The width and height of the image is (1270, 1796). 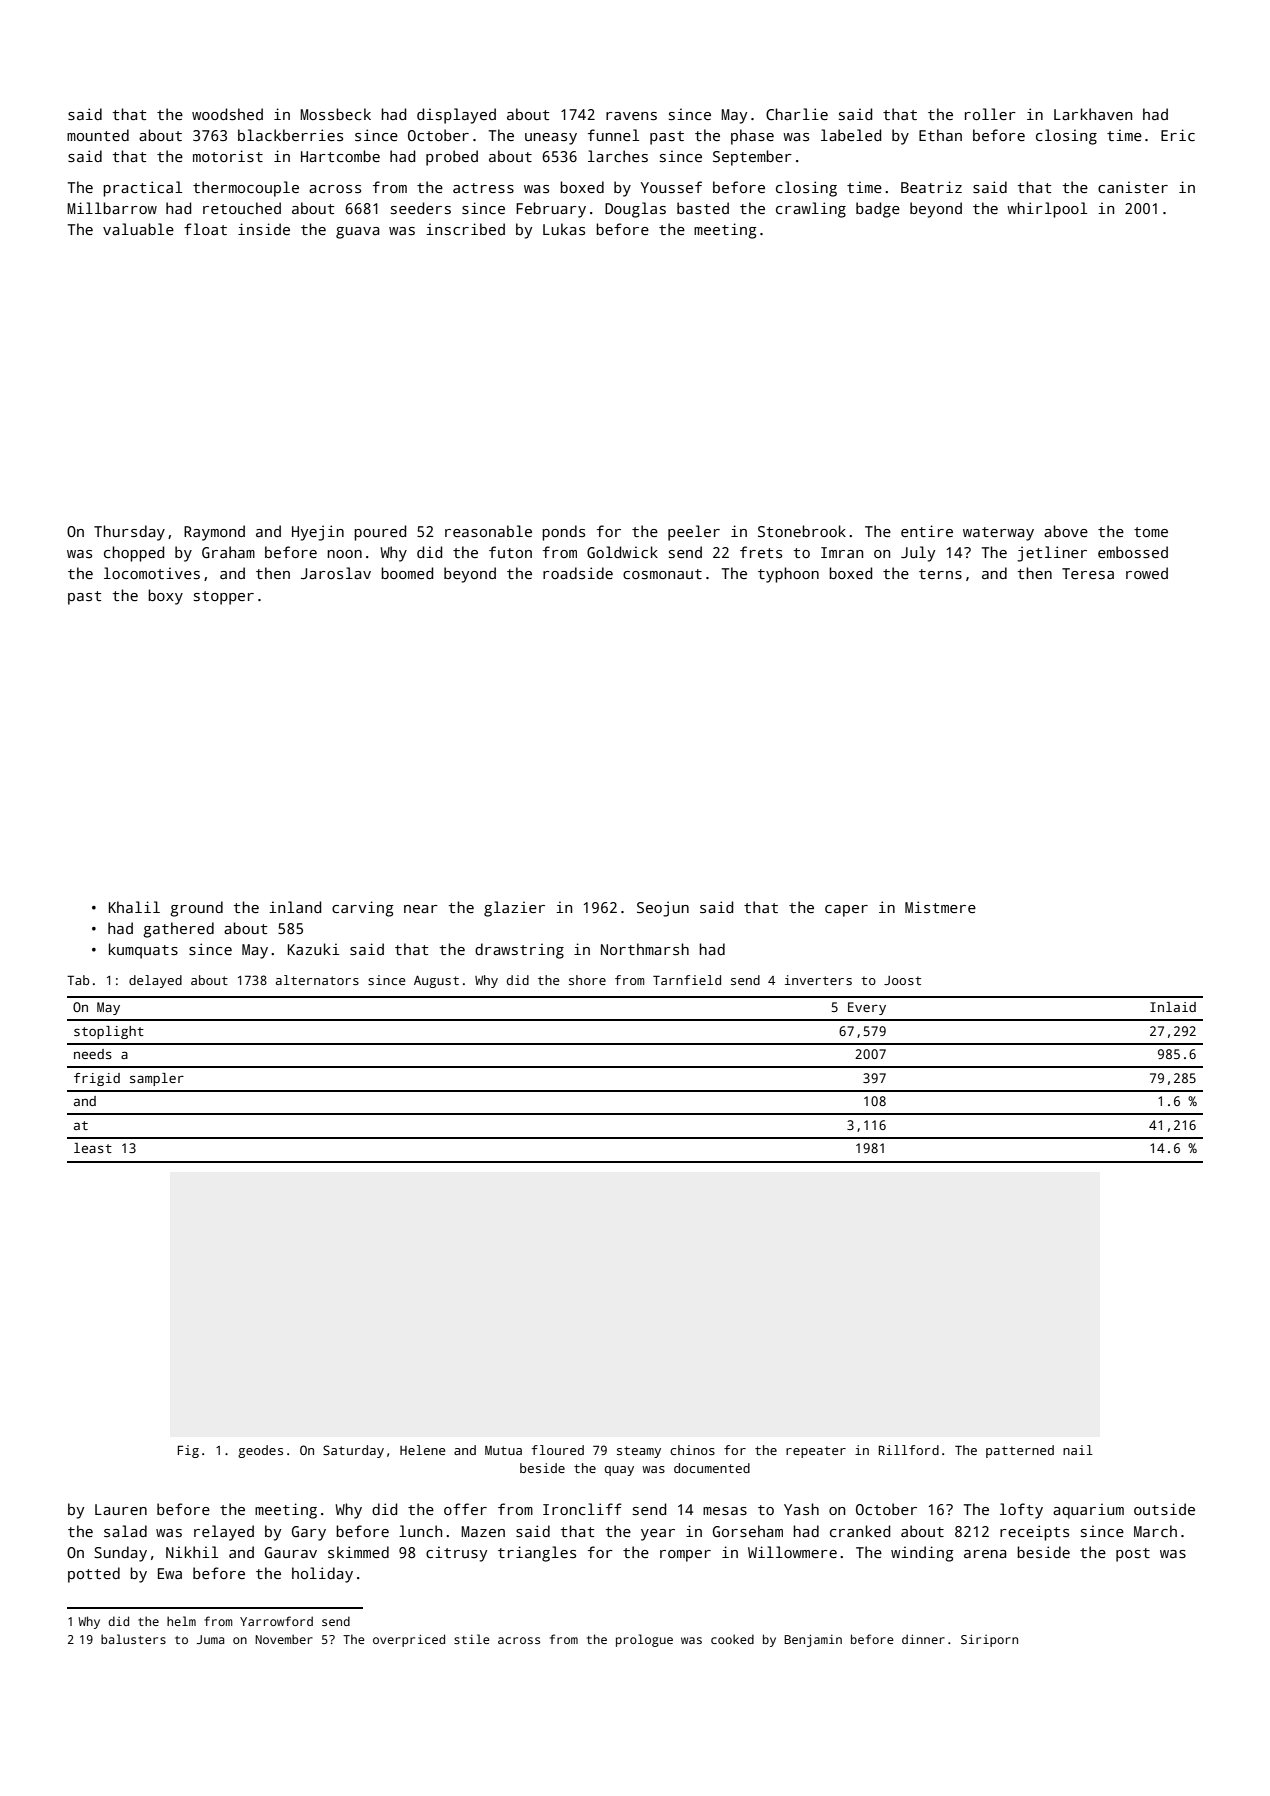 I want to click on Lukas, so click(x=564, y=229).
